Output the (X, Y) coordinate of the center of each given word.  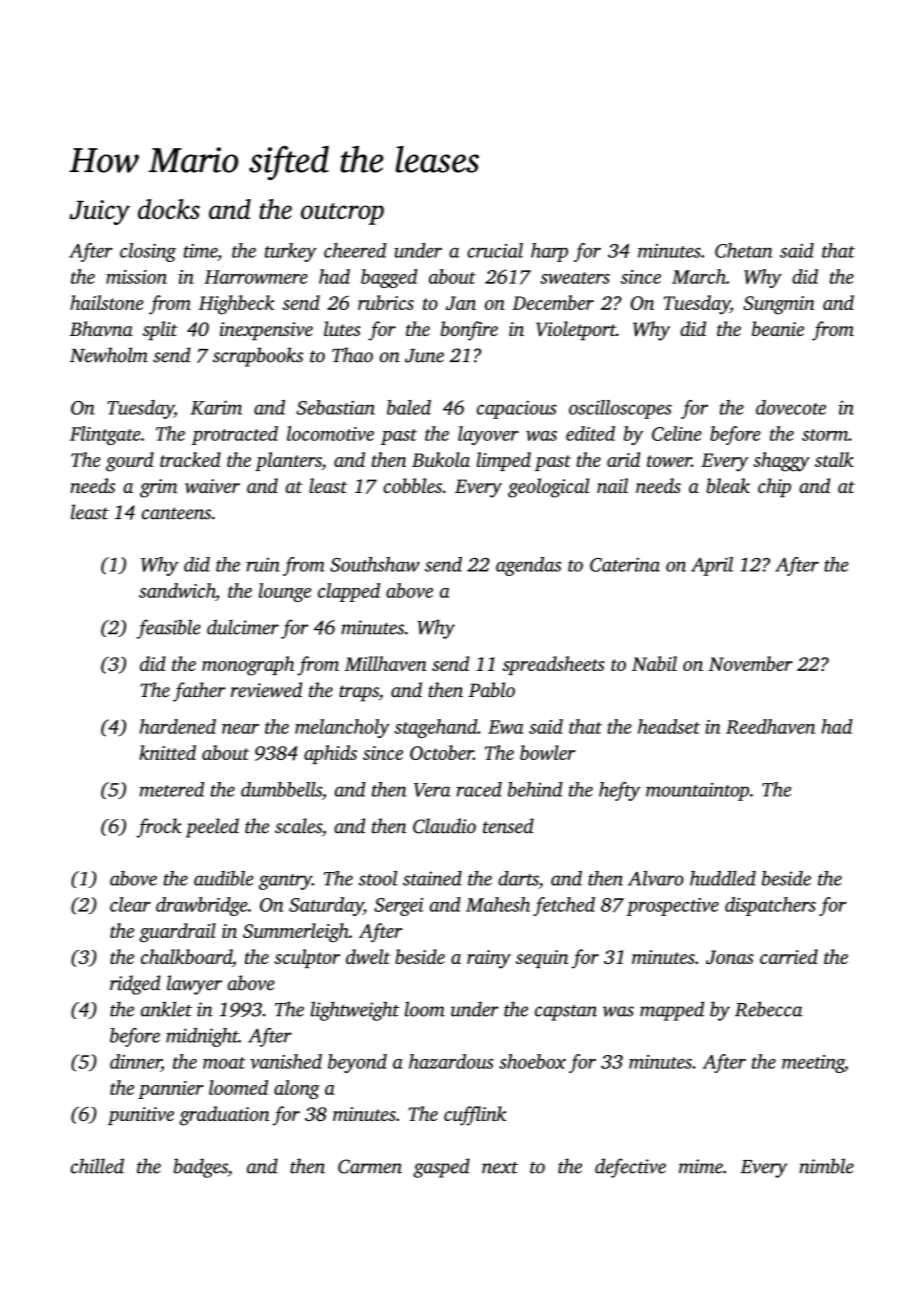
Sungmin (779, 305)
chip (774, 488)
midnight (202, 1037)
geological (548, 488)
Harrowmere (256, 277)
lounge (285, 592)
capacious (517, 409)
